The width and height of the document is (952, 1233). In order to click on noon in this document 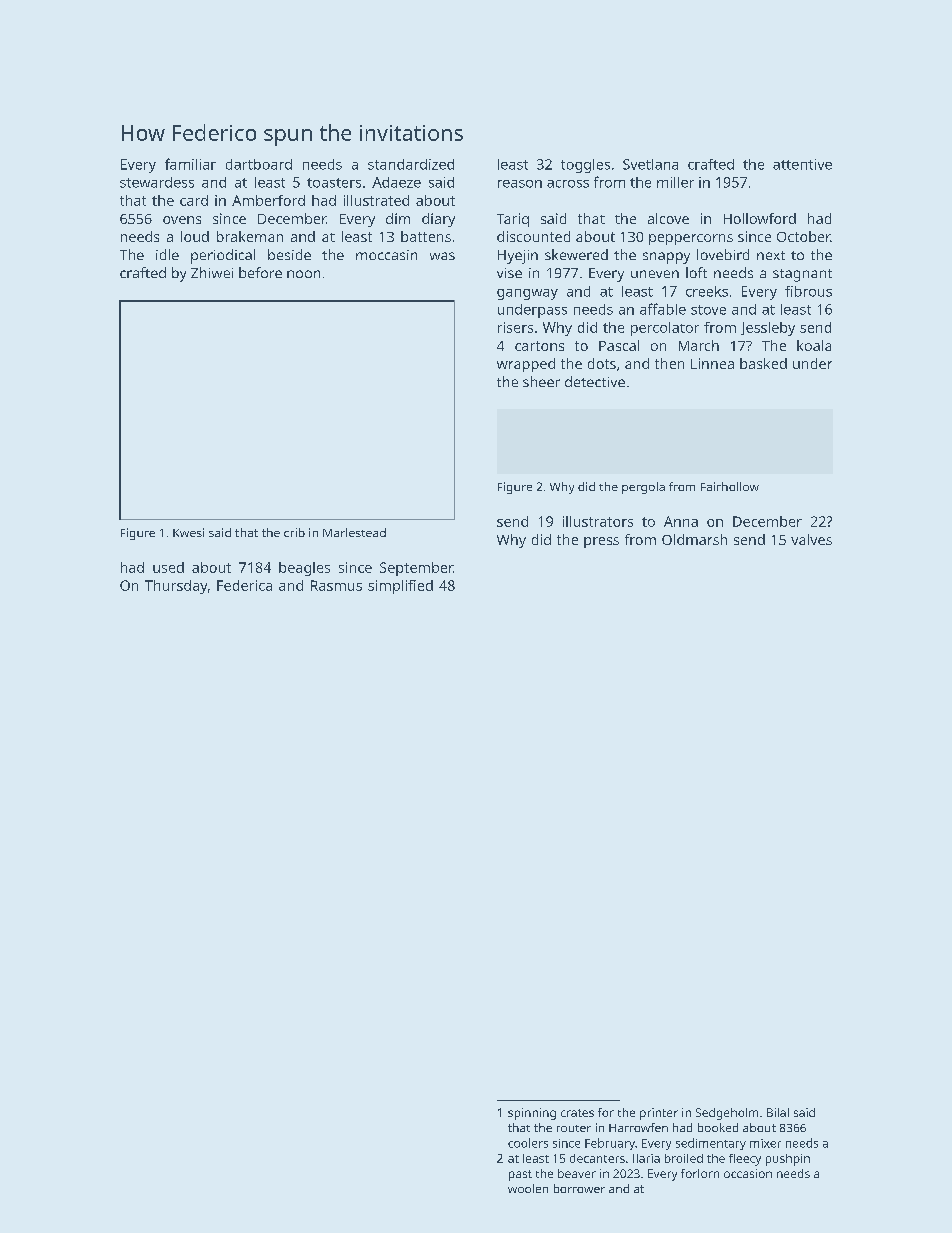, I will do `click(303, 274)`.
